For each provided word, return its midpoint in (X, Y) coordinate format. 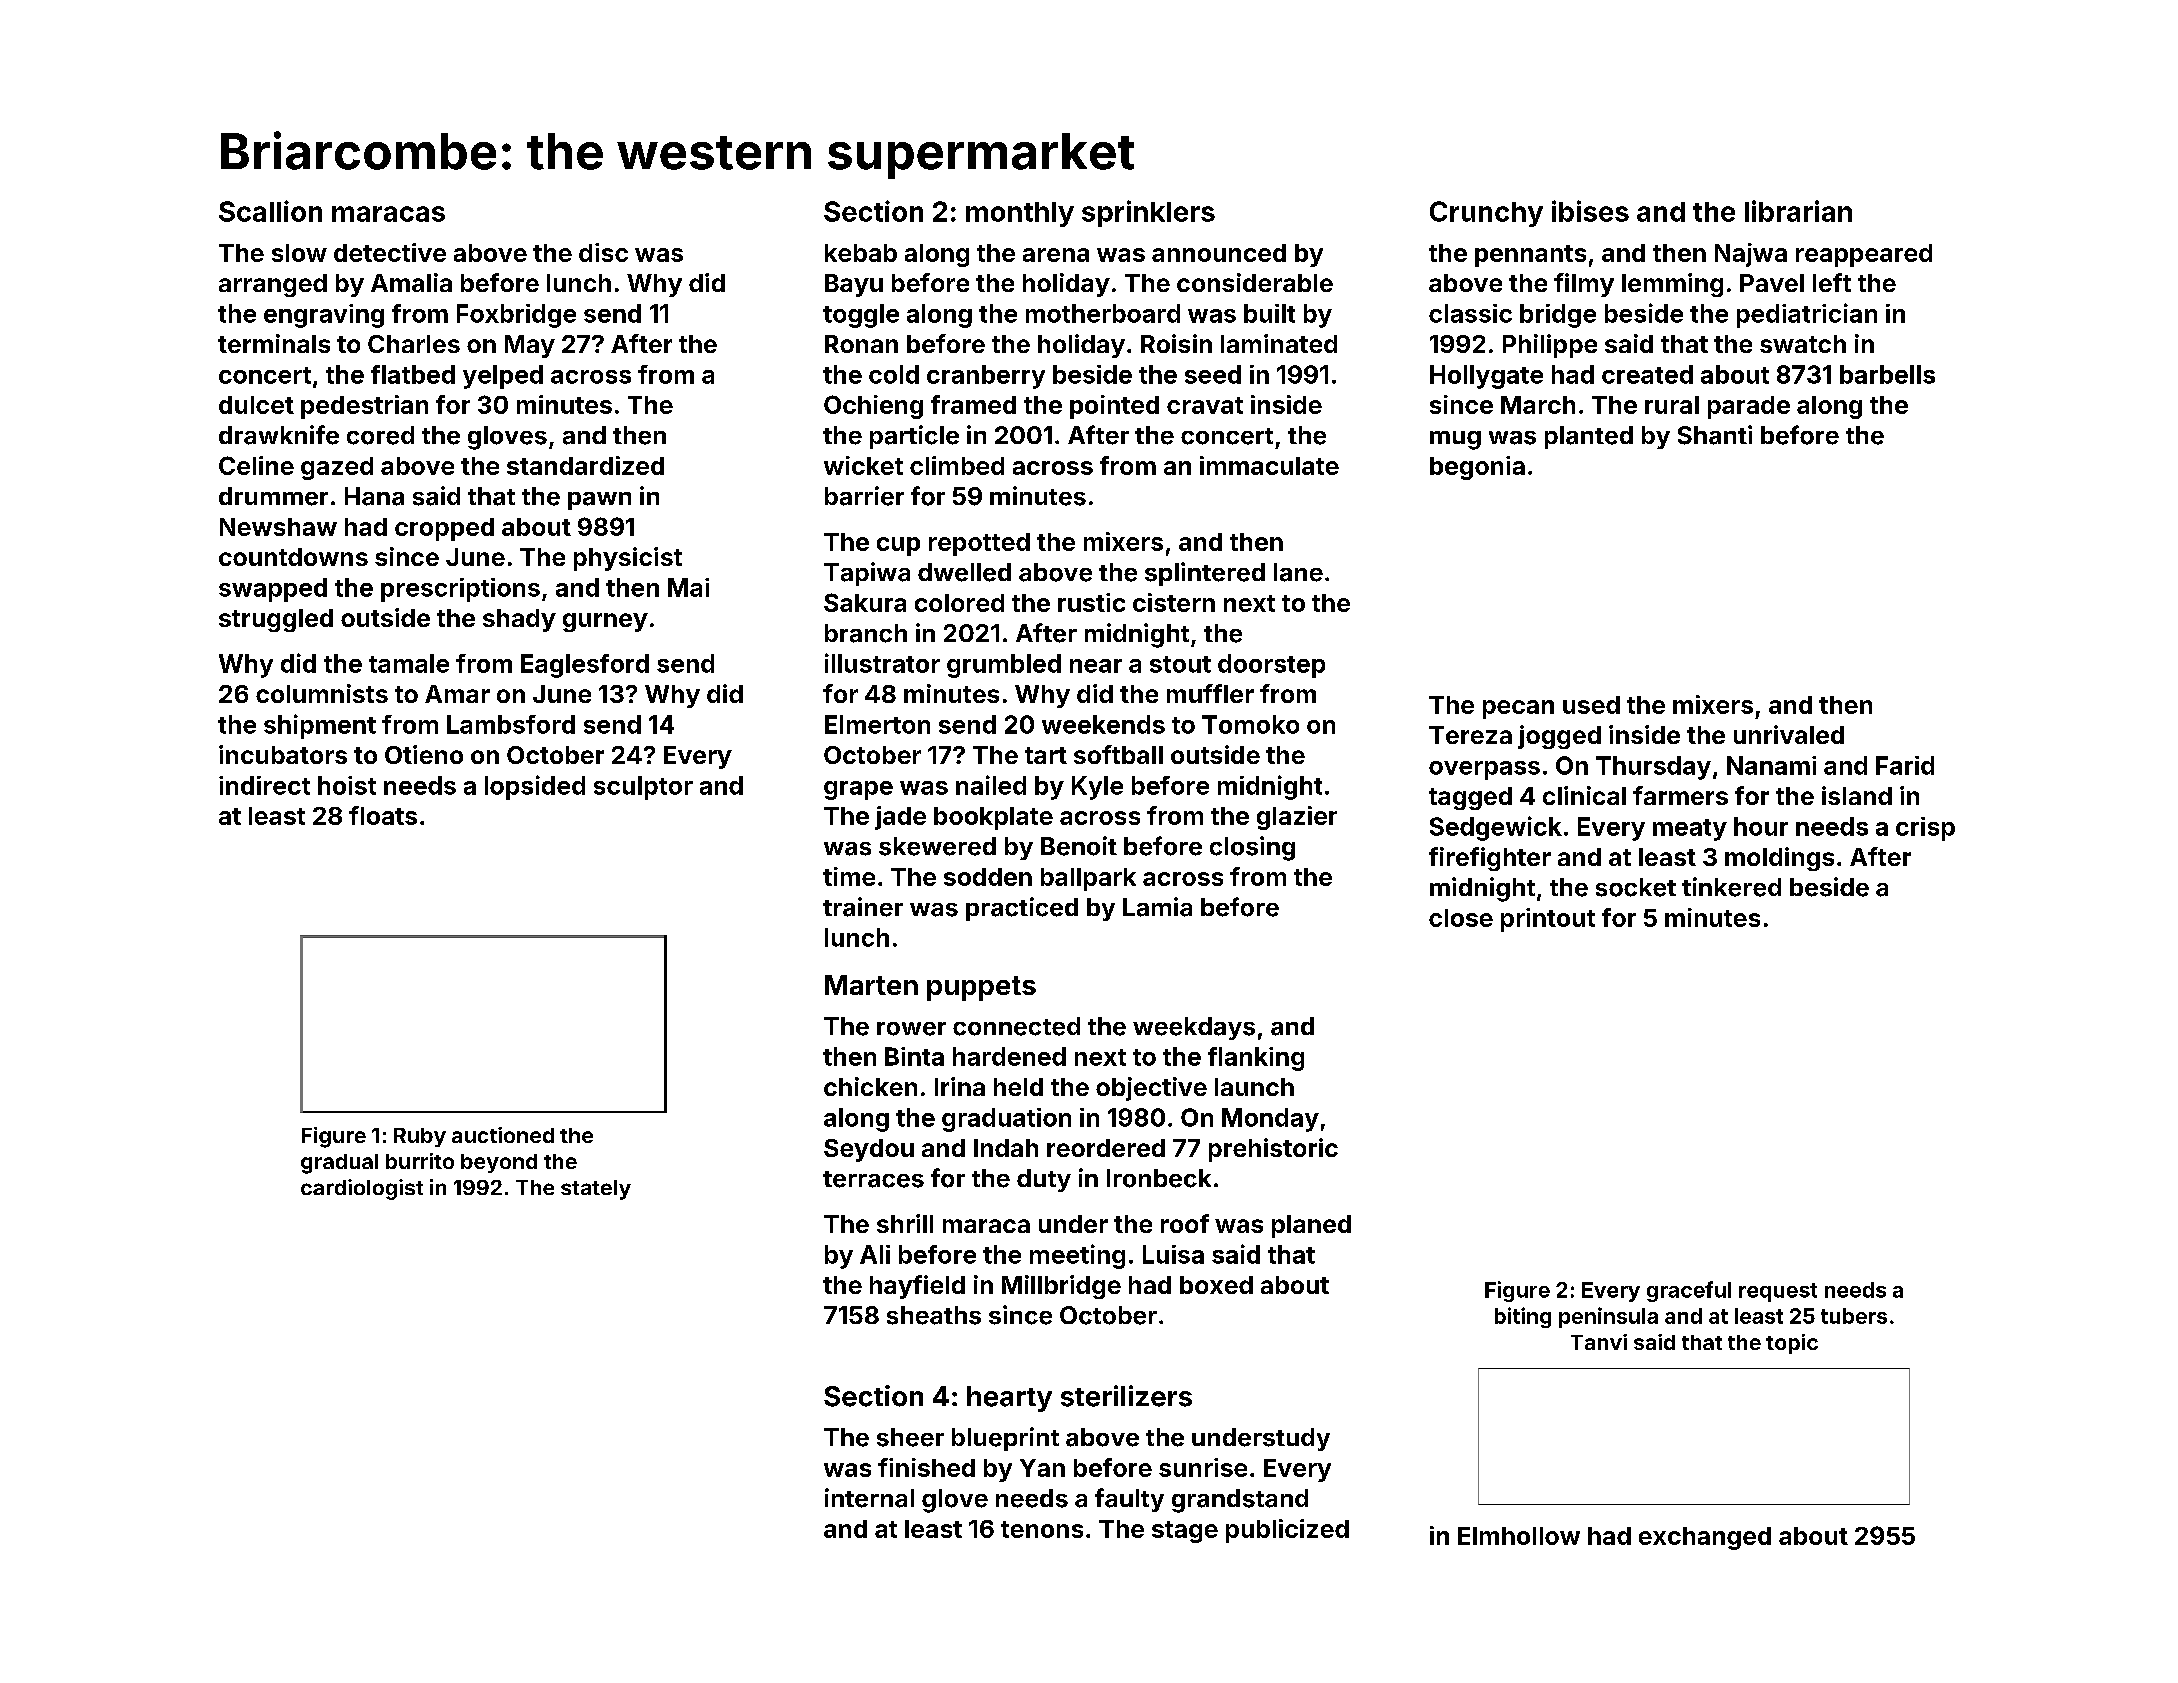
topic (1792, 1344)
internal (869, 1498)
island (1857, 795)
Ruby (420, 1137)
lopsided (535, 787)
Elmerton (877, 724)
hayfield (917, 1287)
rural (1672, 405)
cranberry (986, 377)
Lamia (1157, 907)
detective (390, 252)
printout (1548, 920)
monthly (1020, 214)
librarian (1798, 211)
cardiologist (362, 1189)
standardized (585, 465)
